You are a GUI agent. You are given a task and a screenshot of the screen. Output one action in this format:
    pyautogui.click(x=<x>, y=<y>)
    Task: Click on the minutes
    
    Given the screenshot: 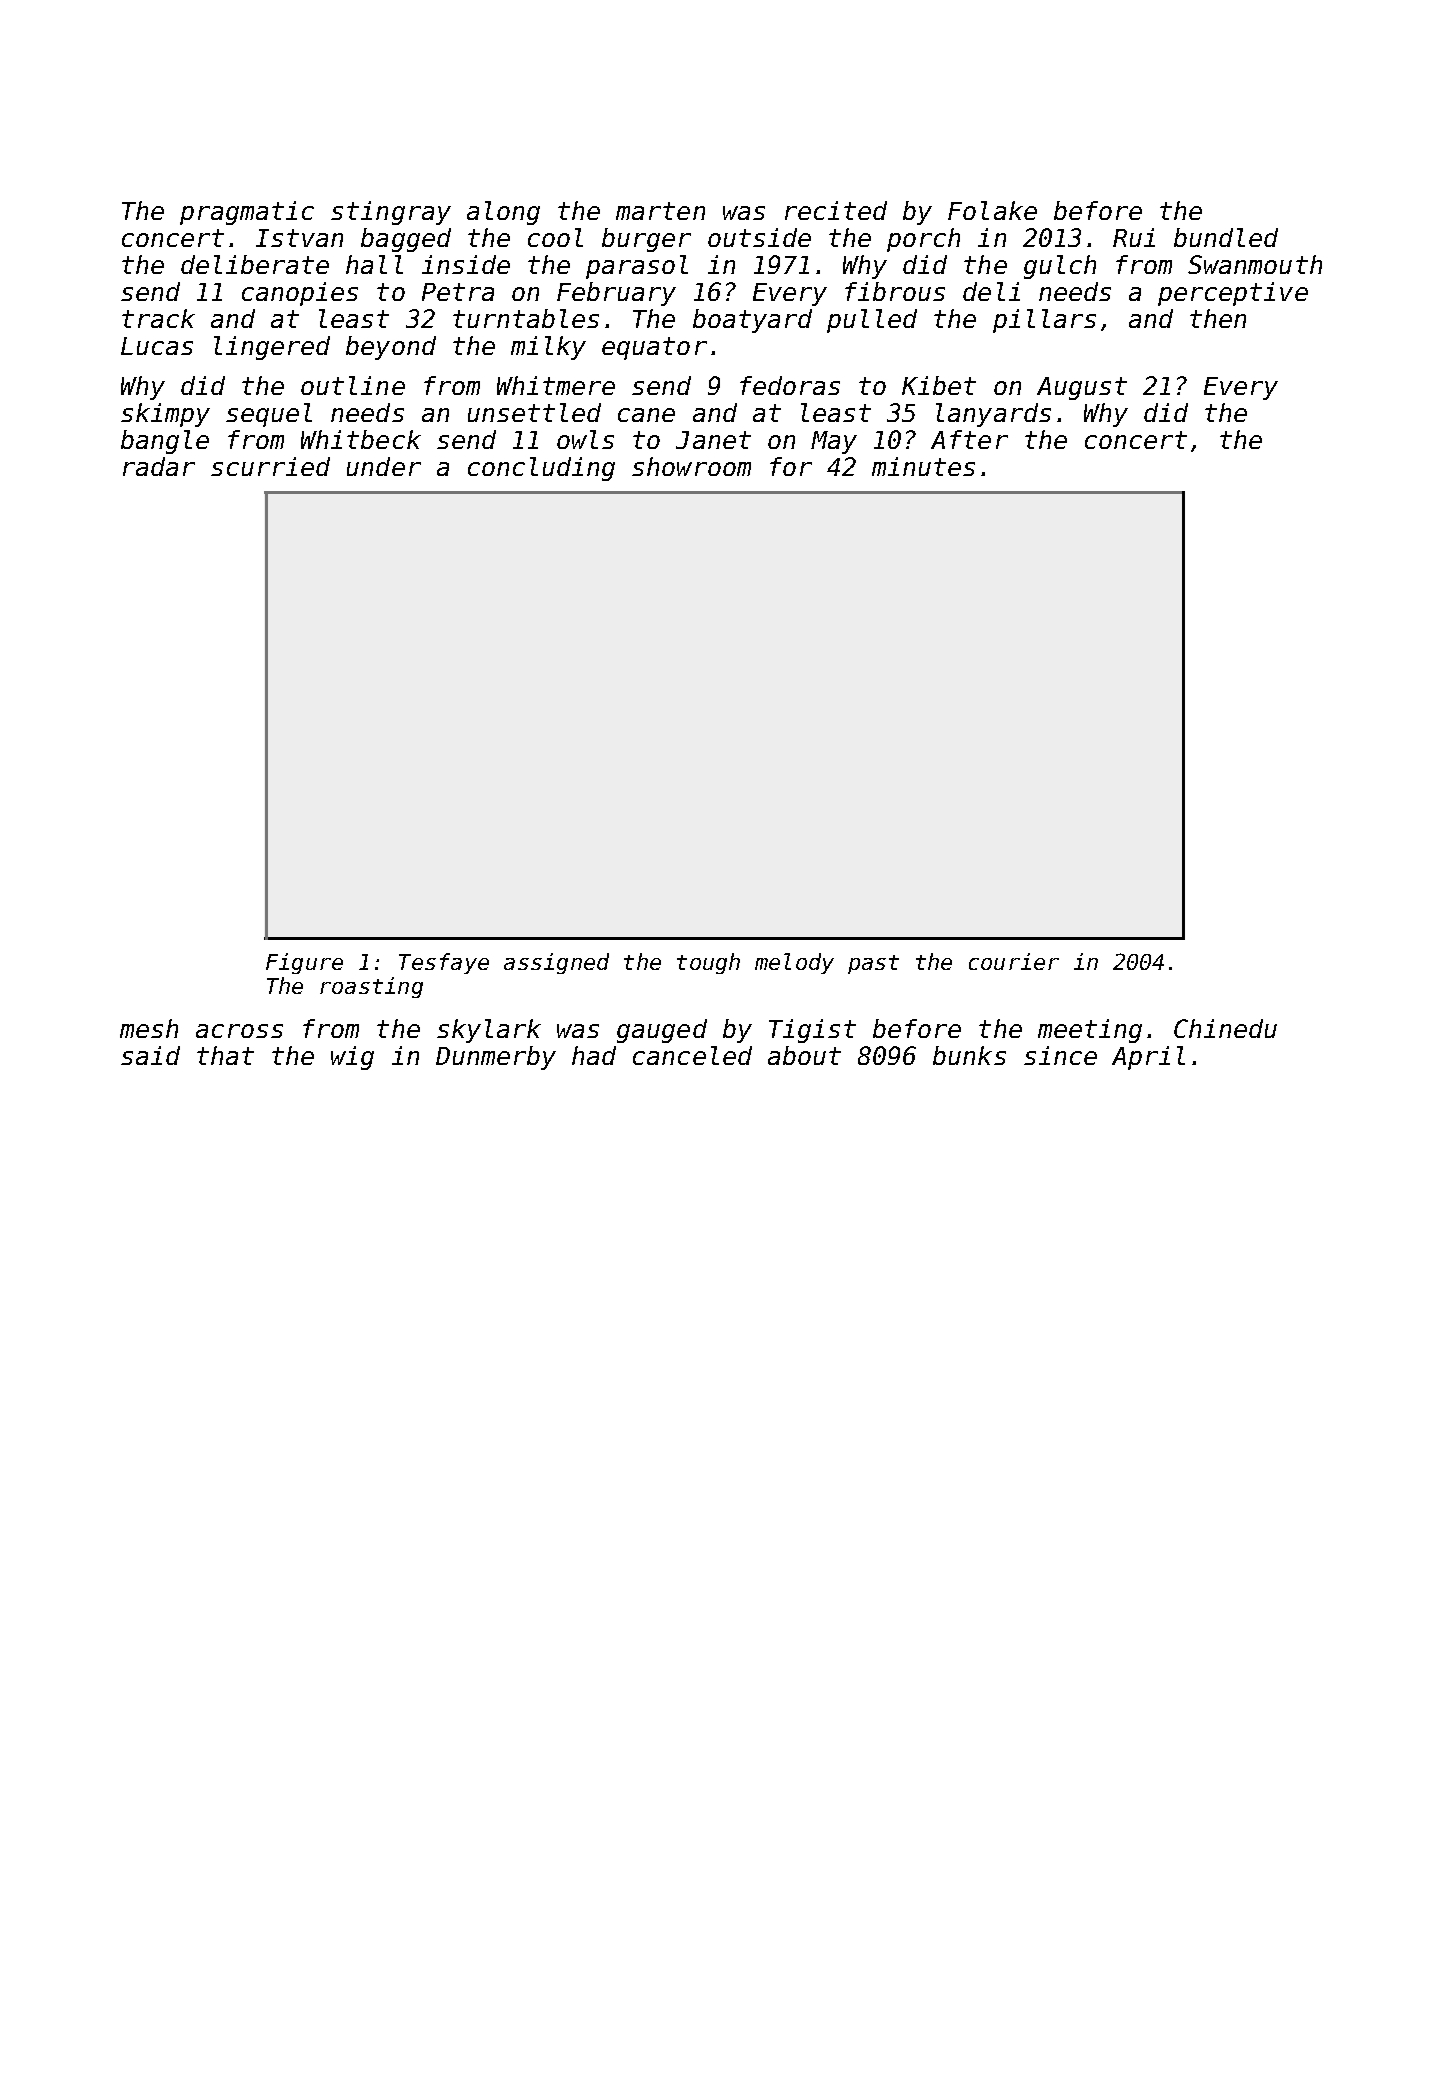 What is the action you would take?
    pyautogui.click(x=923, y=466)
